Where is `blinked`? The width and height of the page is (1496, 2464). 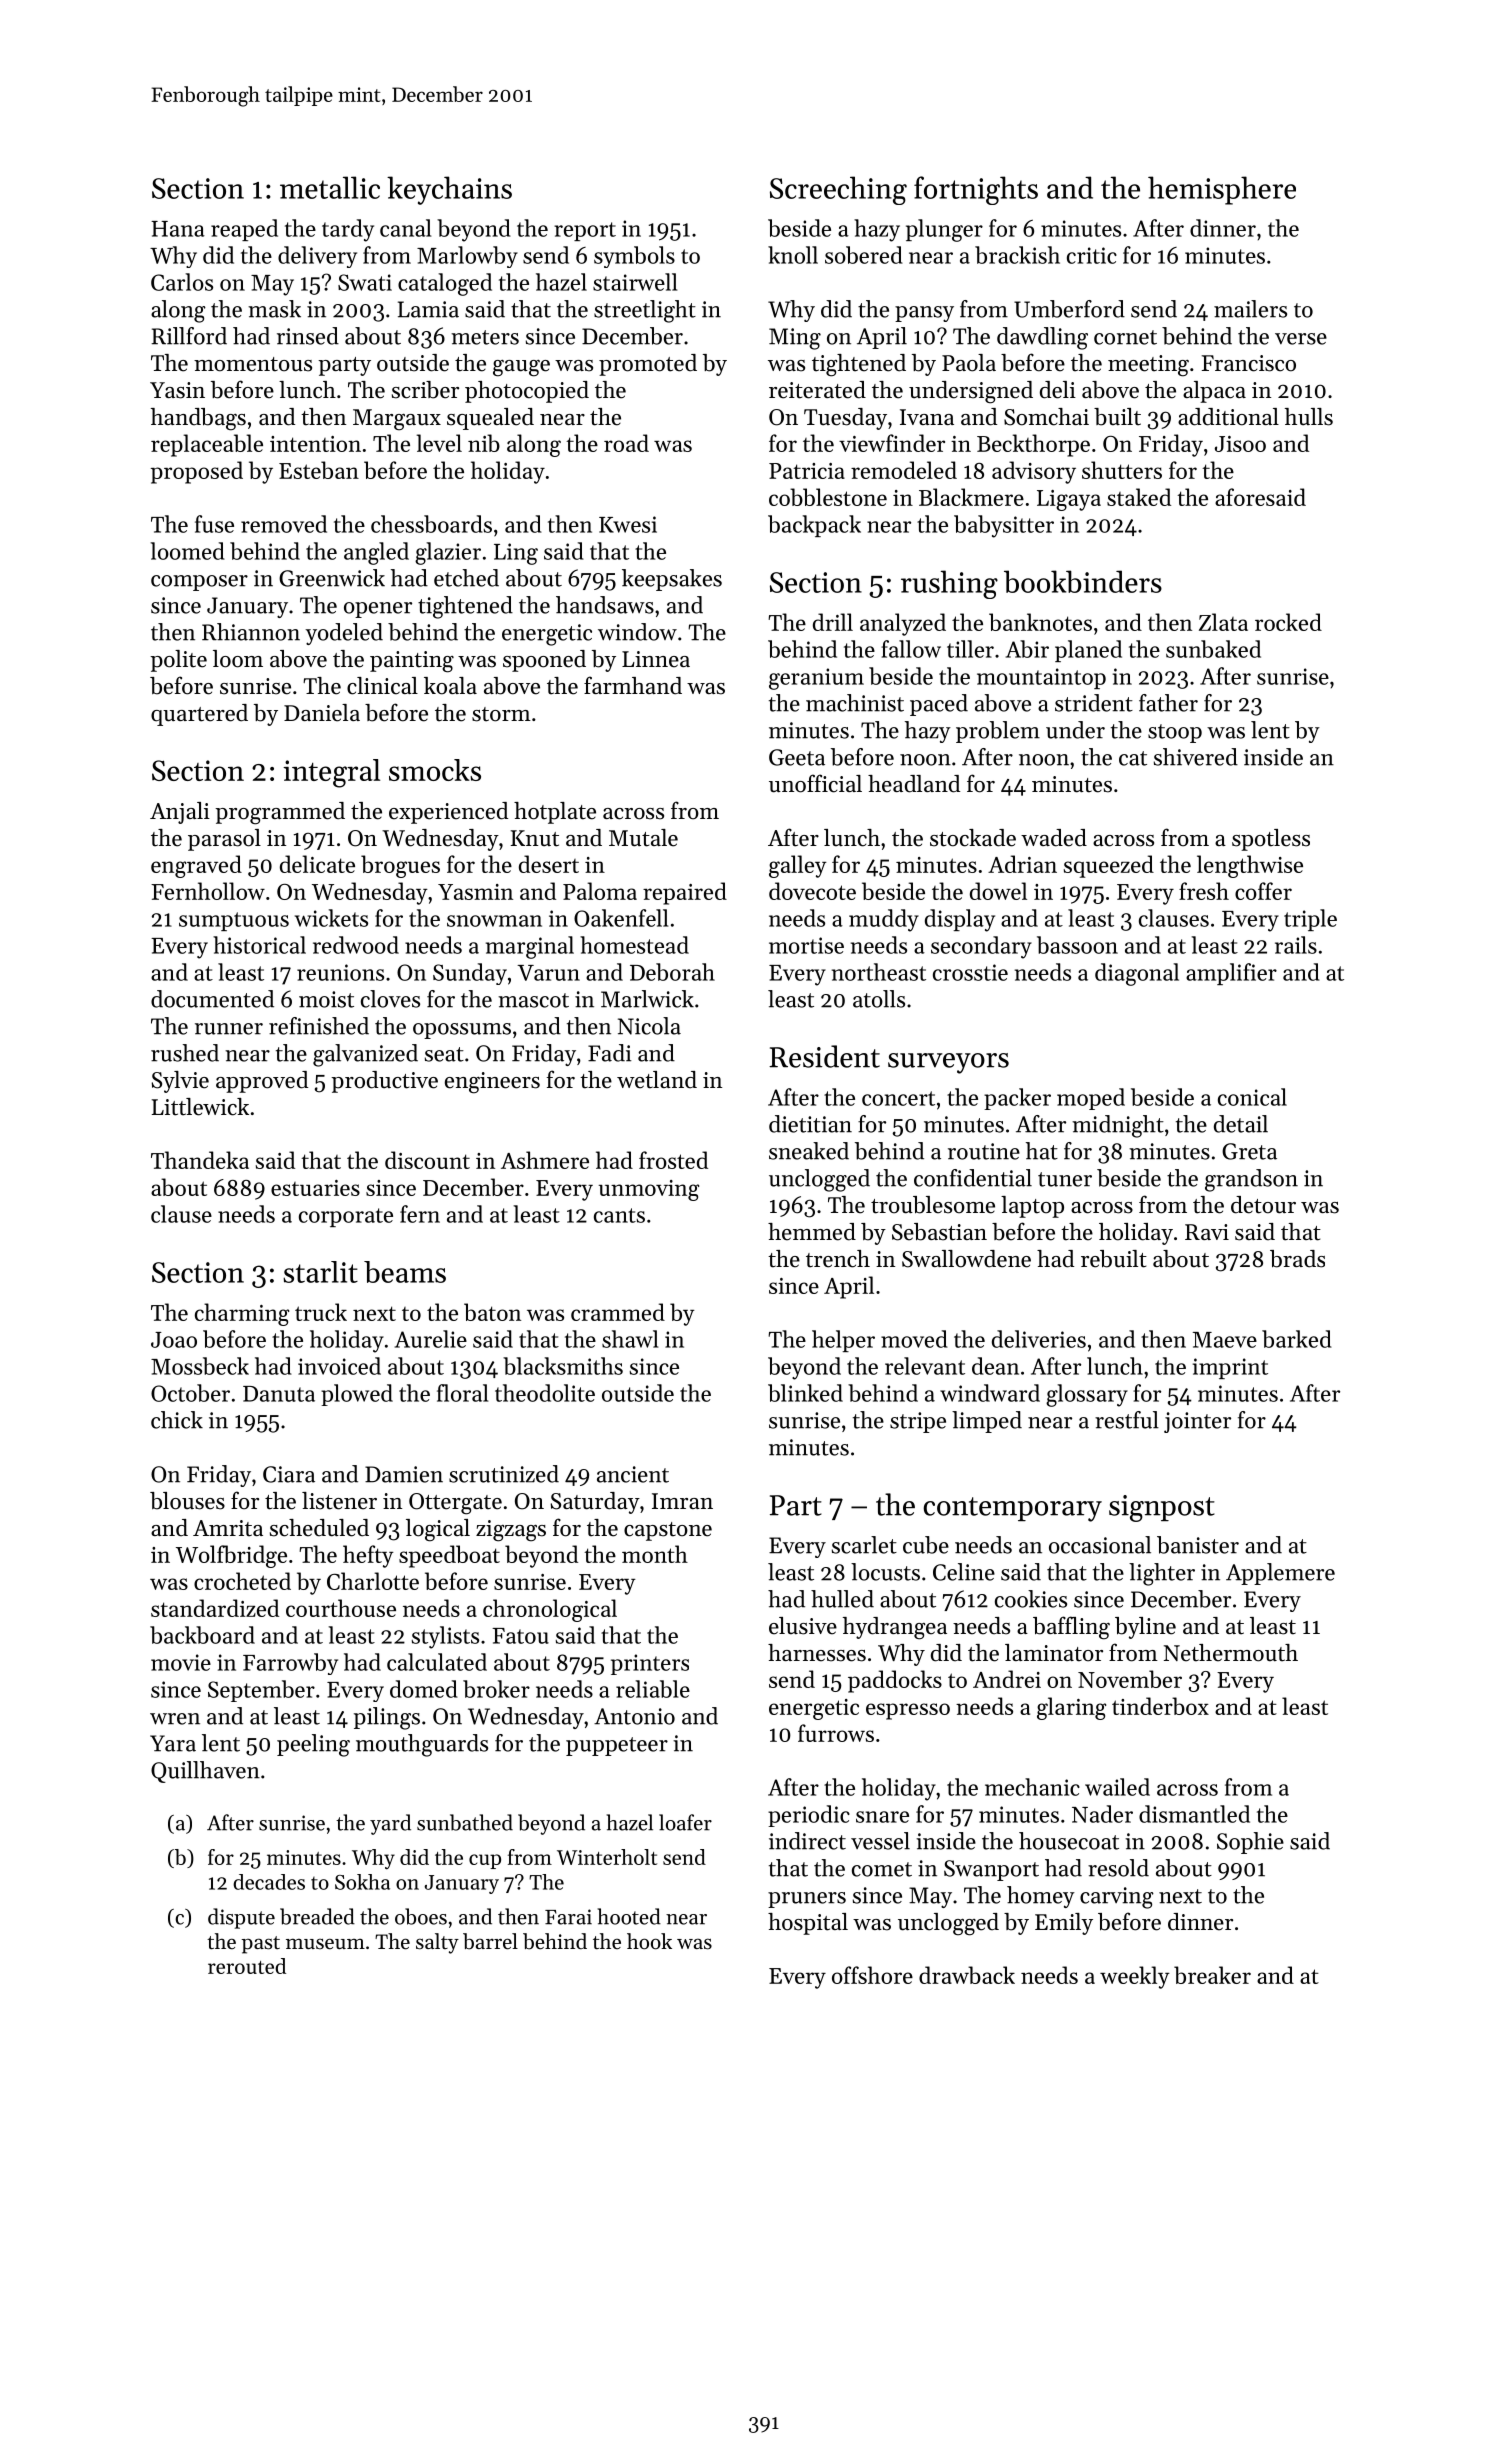 blinked is located at coordinates (805, 1393).
